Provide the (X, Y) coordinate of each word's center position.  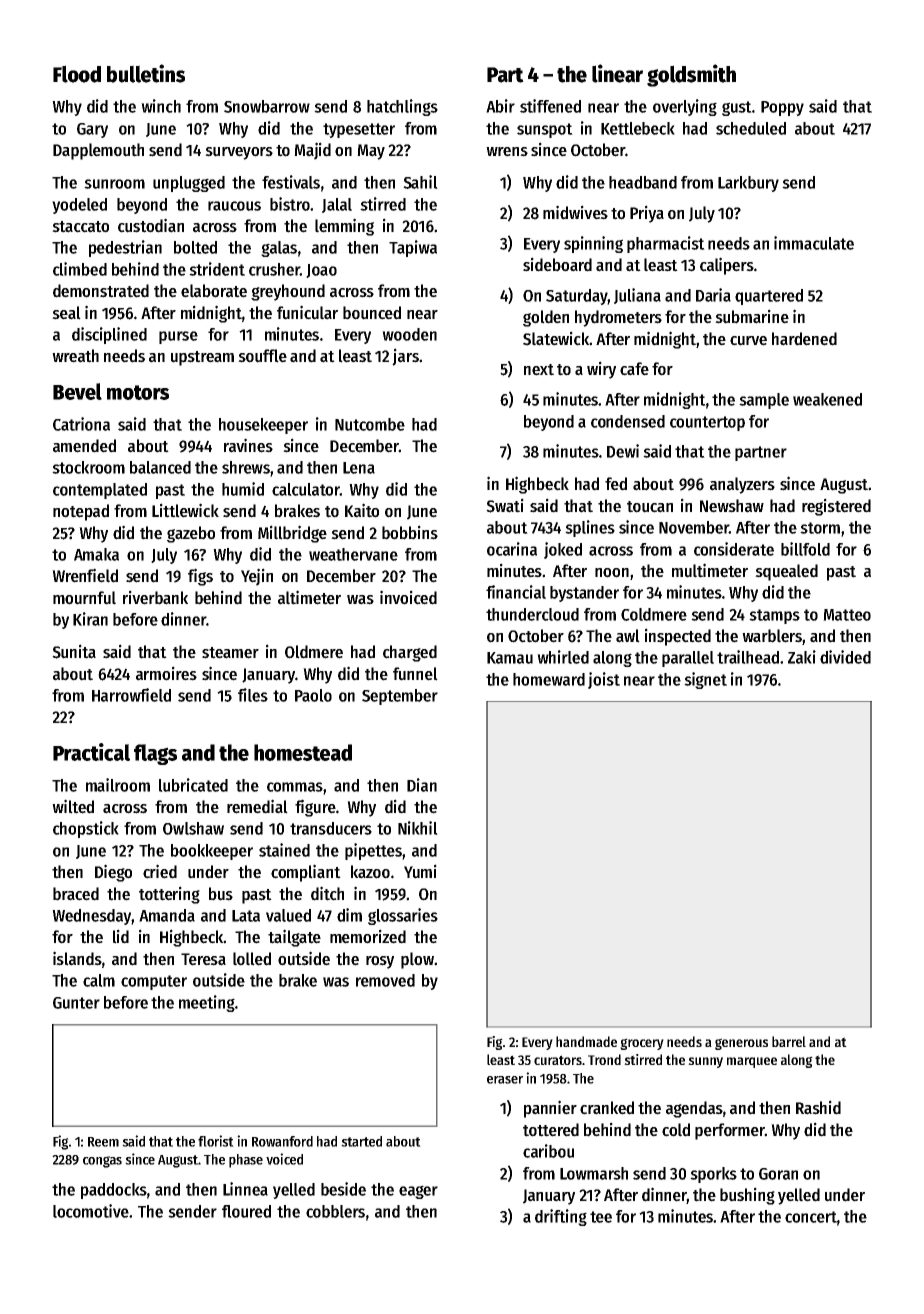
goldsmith (691, 75)
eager (418, 1192)
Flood (77, 74)
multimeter (710, 570)
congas (102, 1162)
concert (811, 1217)
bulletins (146, 73)
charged (410, 653)
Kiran (90, 619)
